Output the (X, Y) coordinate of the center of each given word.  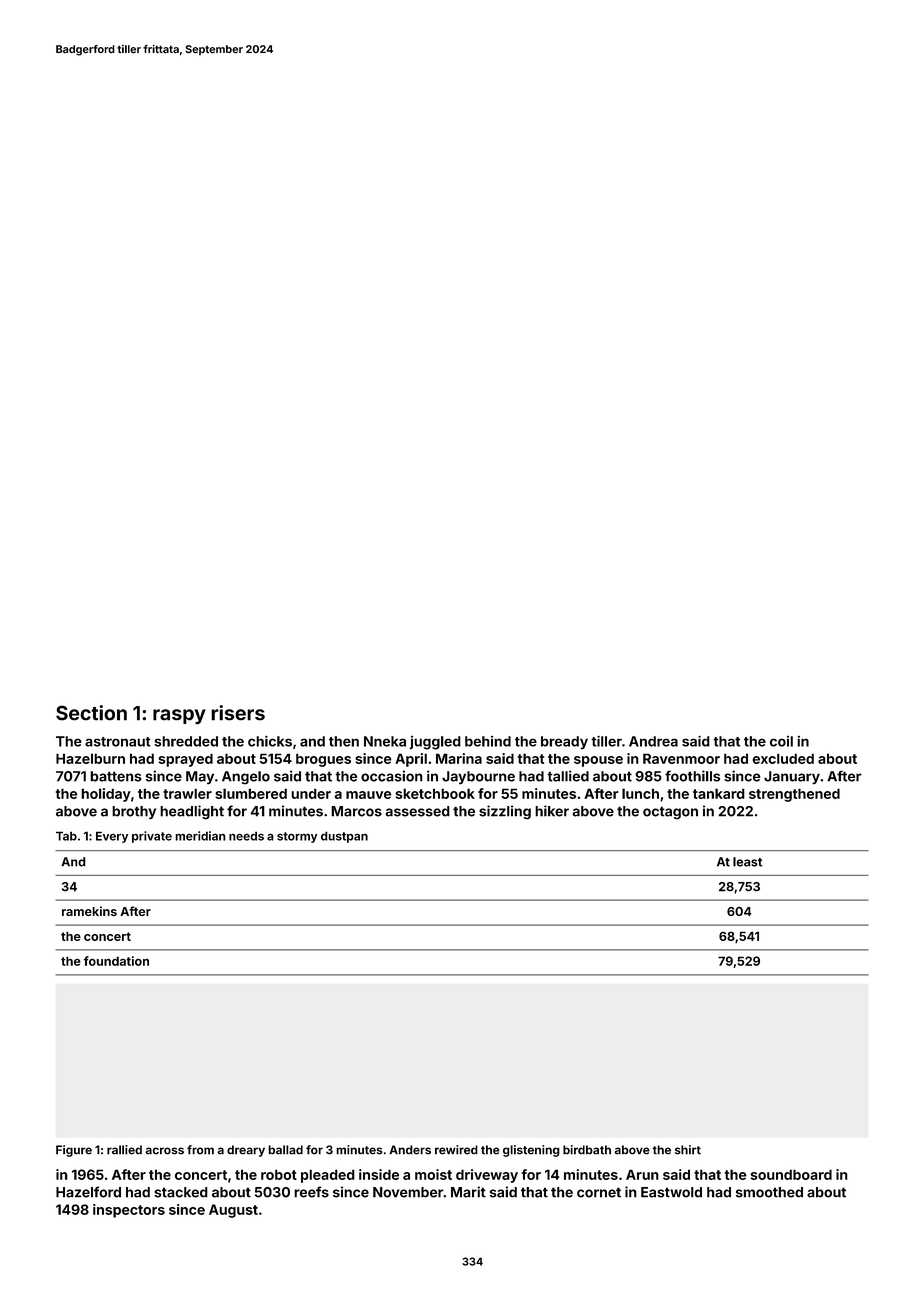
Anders (410, 1150)
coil (781, 741)
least (747, 862)
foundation (116, 961)
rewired (456, 1150)
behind (488, 741)
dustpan (344, 837)
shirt (688, 1150)
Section (91, 713)
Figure (74, 1151)
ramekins (89, 911)
